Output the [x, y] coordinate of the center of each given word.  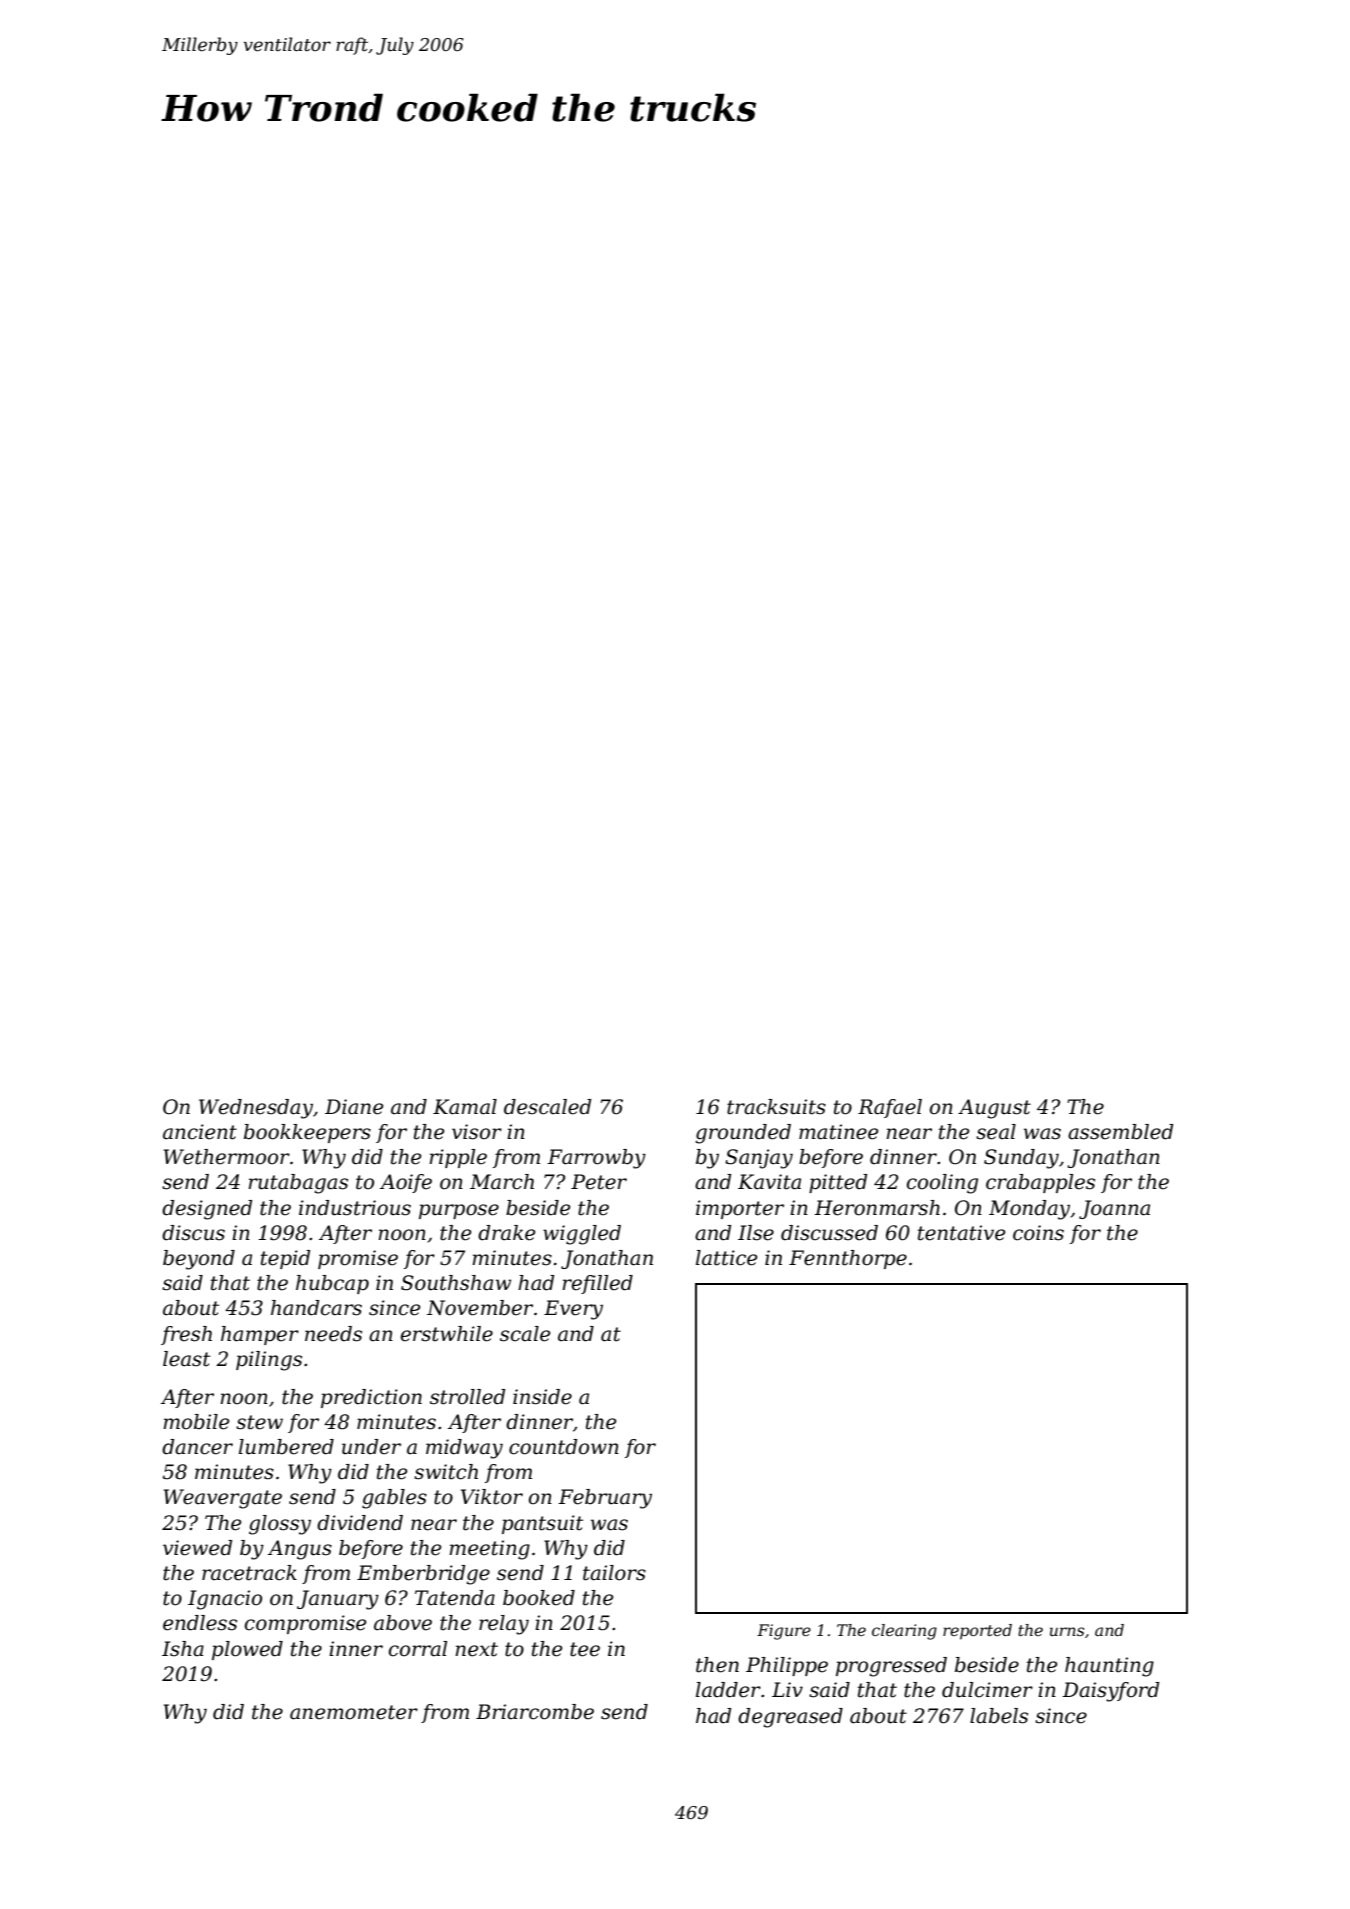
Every [573, 1310]
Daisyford [1110, 1692]
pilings [269, 1361]
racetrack [249, 1573]
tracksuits [776, 1107]
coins [1038, 1233]
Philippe [787, 1666]
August [994, 1109]
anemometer [354, 1712]
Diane [354, 1107]
